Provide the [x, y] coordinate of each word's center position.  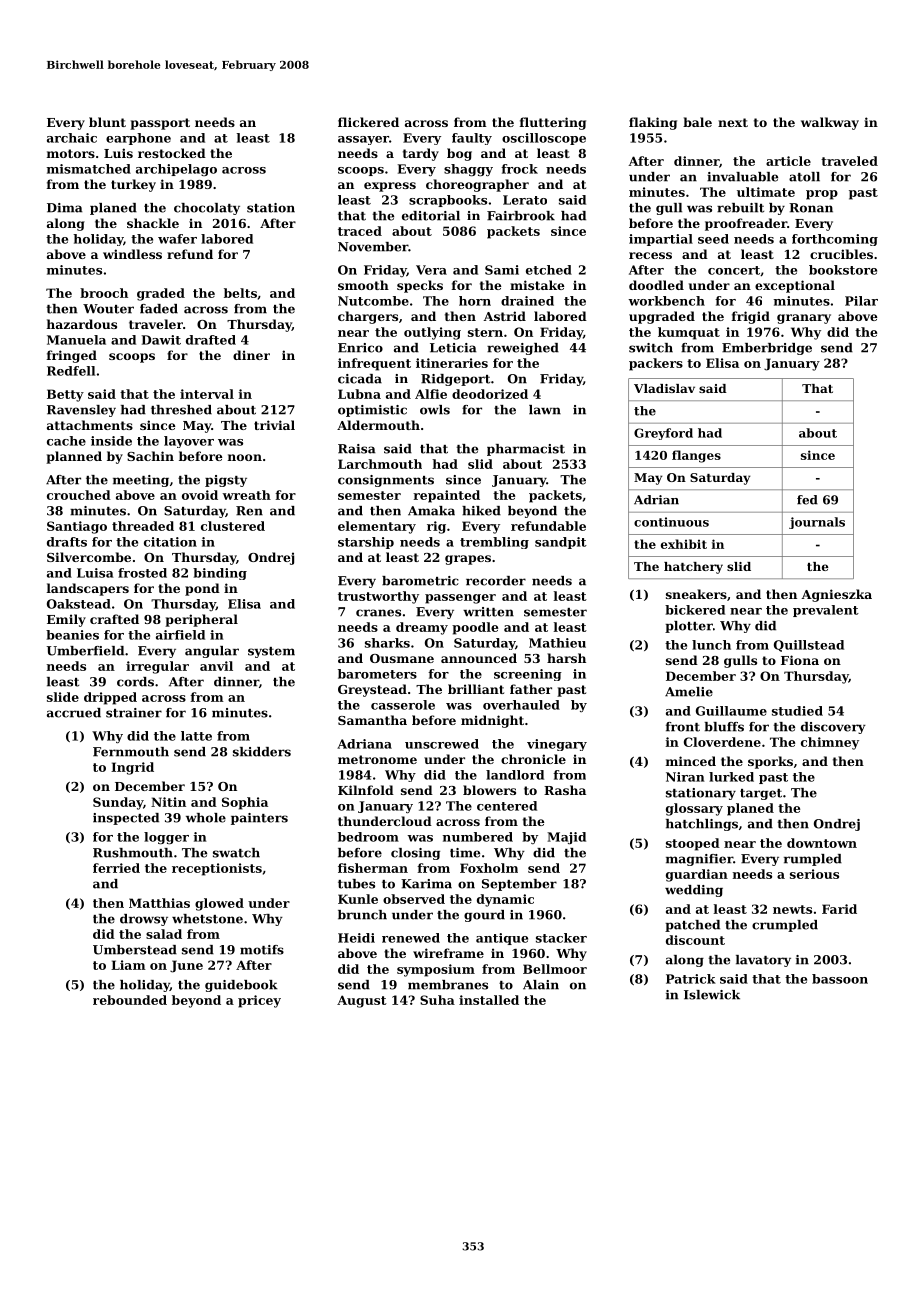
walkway [830, 123]
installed [489, 1000]
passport [160, 124]
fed [807, 500]
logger [166, 838]
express [390, 187]
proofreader [746, 224]
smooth [363, 285]
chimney [830, 743]
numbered [478, 837]
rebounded [130, 1000]
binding [220, 574]
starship [366, 543]
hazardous [82, 324]
